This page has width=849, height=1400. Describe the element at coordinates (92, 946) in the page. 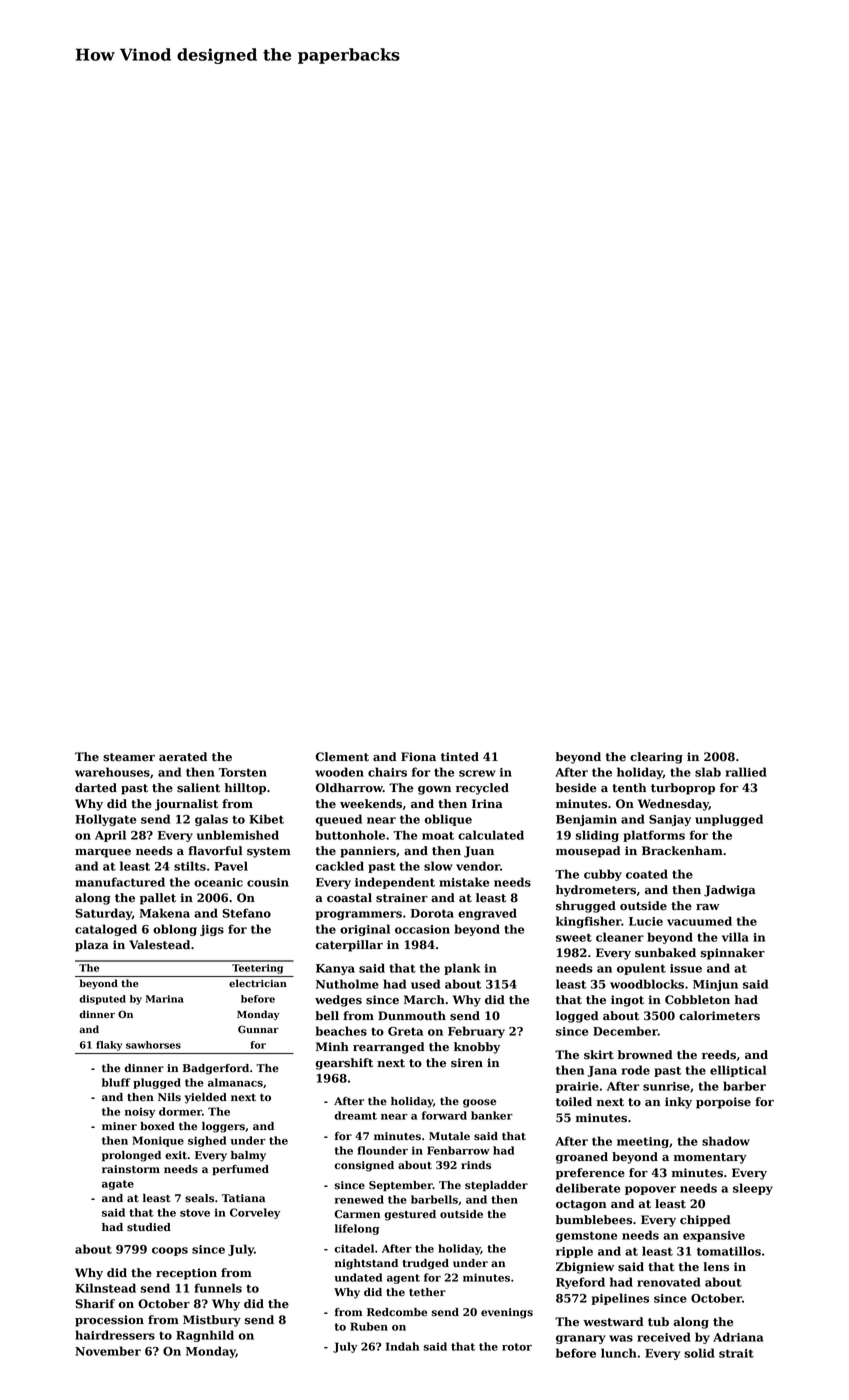

I see `plaza` at that location.
